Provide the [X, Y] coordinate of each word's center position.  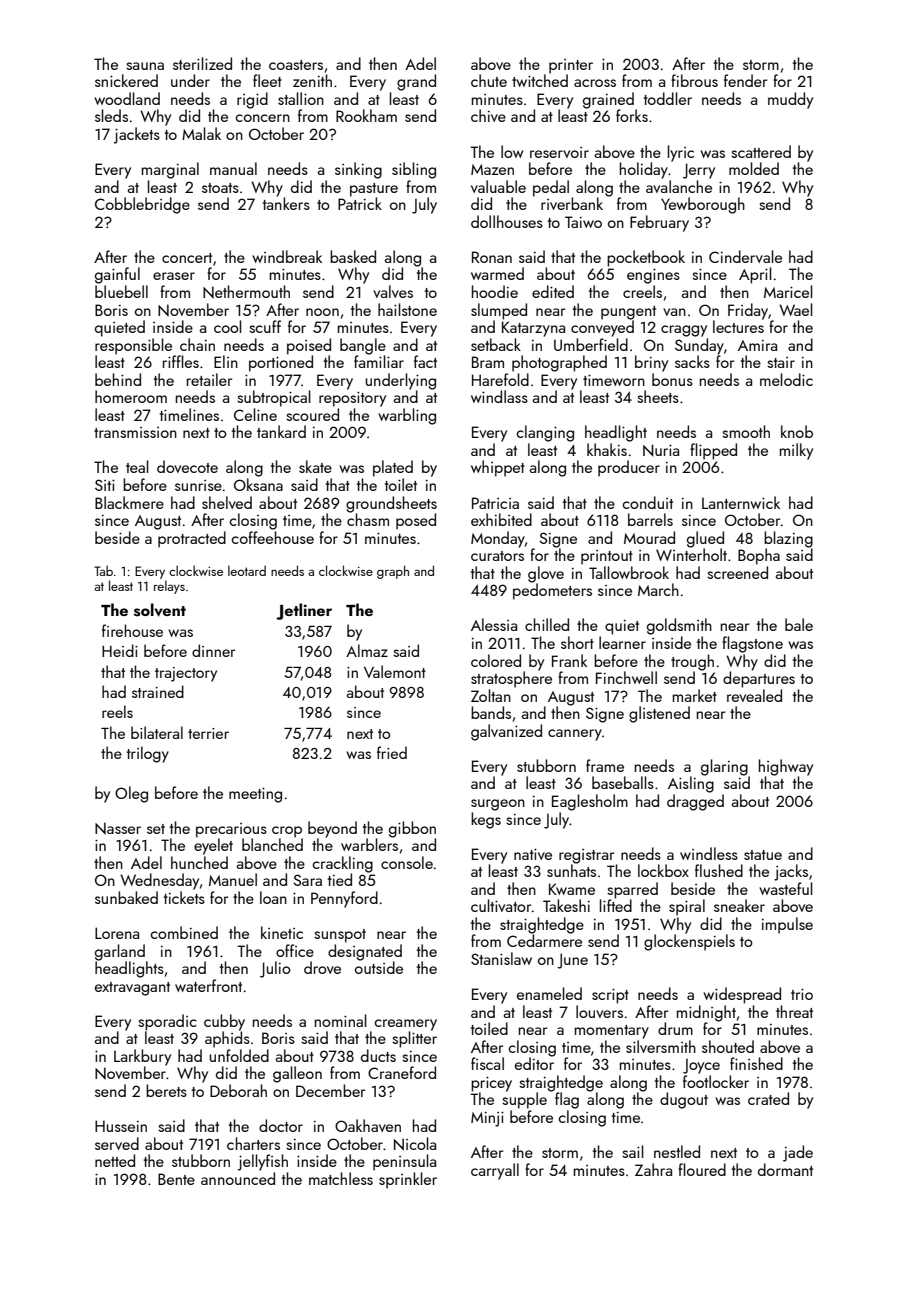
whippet [498, 468]
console [407, 862]
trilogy [147, 754]
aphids [227, 1039]
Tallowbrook [629, 572]
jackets [137, 135]
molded [754, 168]
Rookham [366, 115]
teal [137, 466]
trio [802, 994]
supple [524, 1100]
